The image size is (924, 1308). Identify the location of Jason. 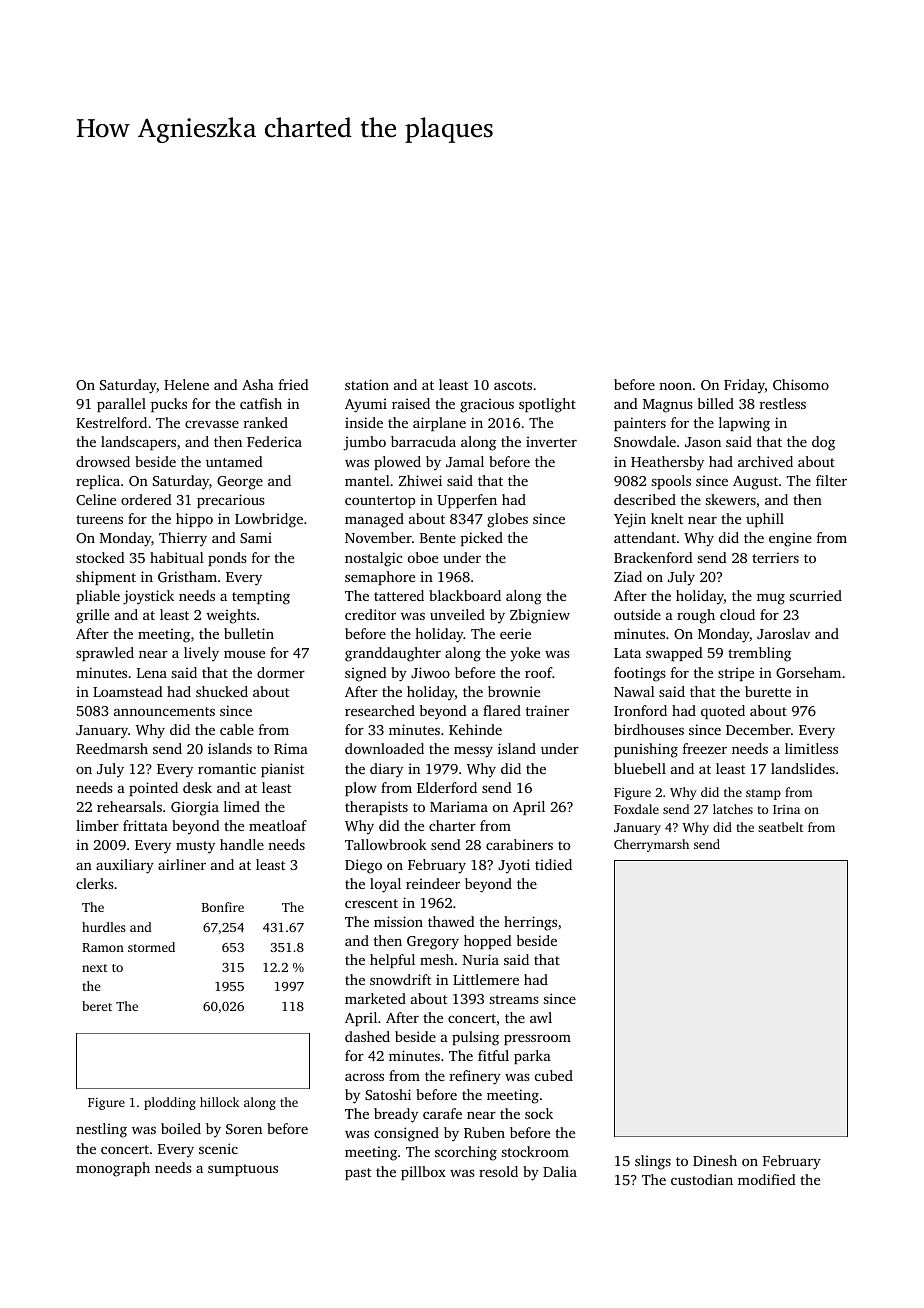
(703, 442).
